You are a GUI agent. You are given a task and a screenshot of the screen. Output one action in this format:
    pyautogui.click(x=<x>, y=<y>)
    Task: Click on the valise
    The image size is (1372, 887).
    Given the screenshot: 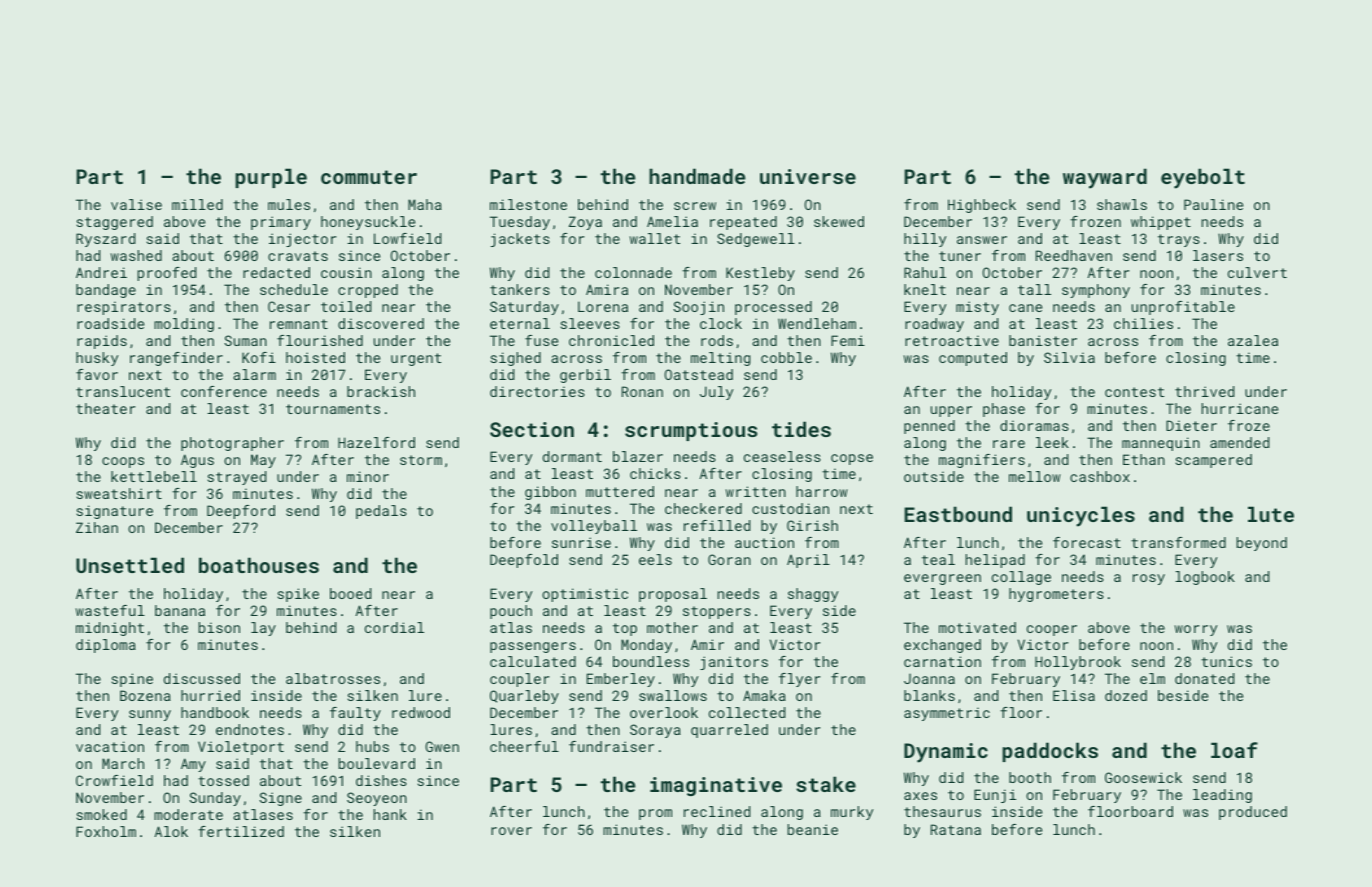 What is the action you would take?
    pyautogui.click(x=136, y=204)
